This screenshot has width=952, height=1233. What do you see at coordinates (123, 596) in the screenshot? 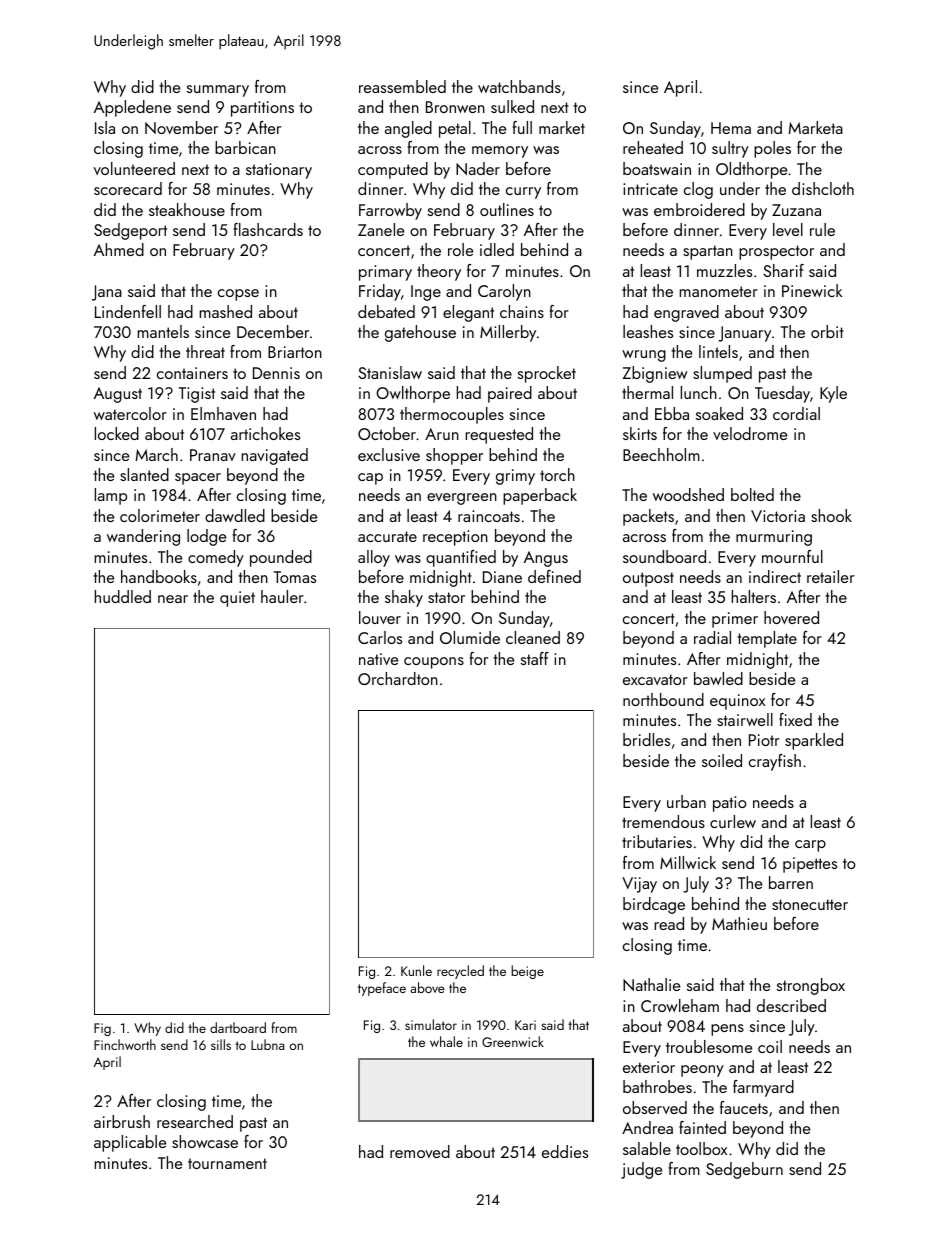
I see `huddled` at bounding box center [123, 596].
